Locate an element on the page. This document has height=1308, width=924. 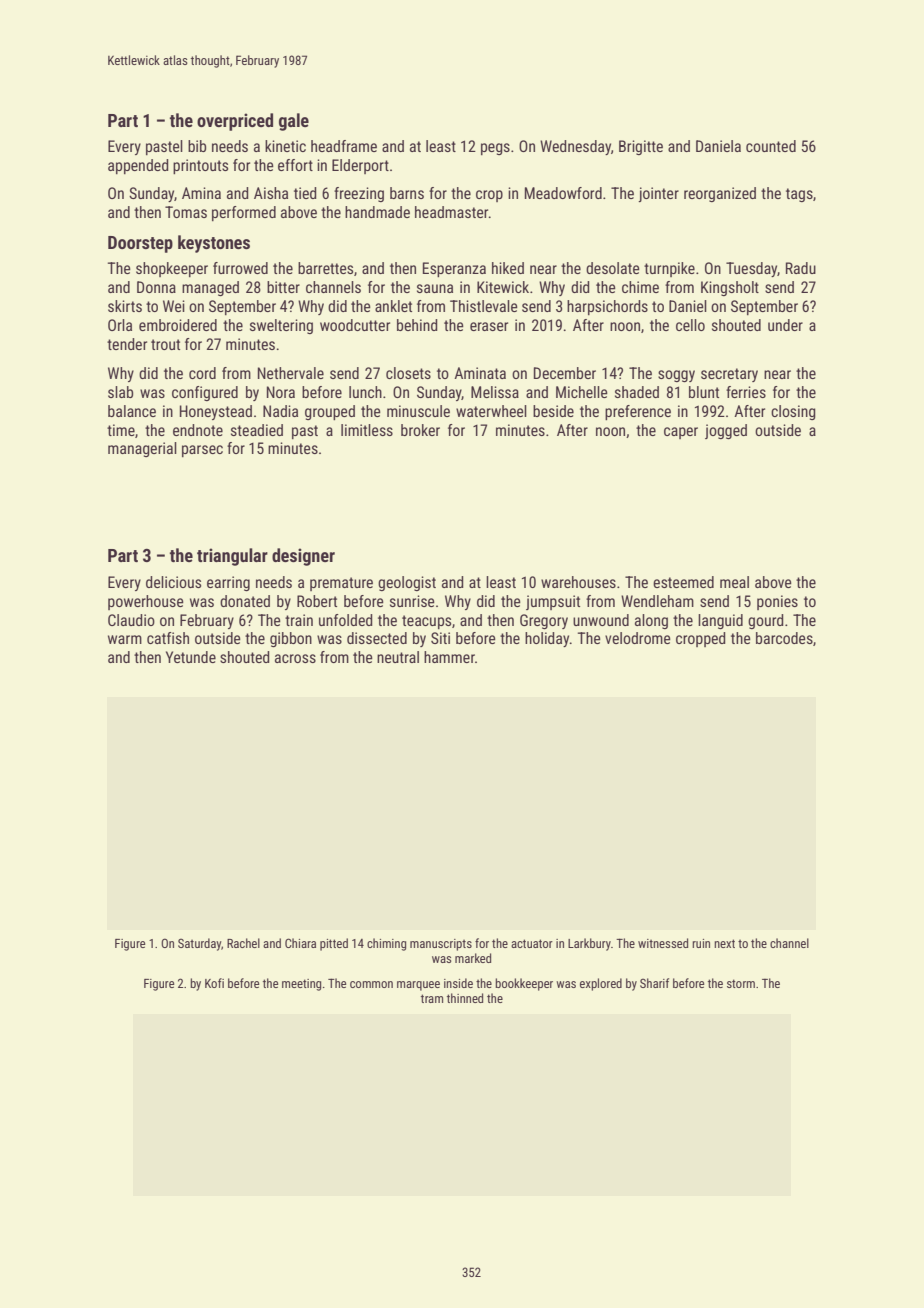
jogged is located at coordinates (726, 431).
